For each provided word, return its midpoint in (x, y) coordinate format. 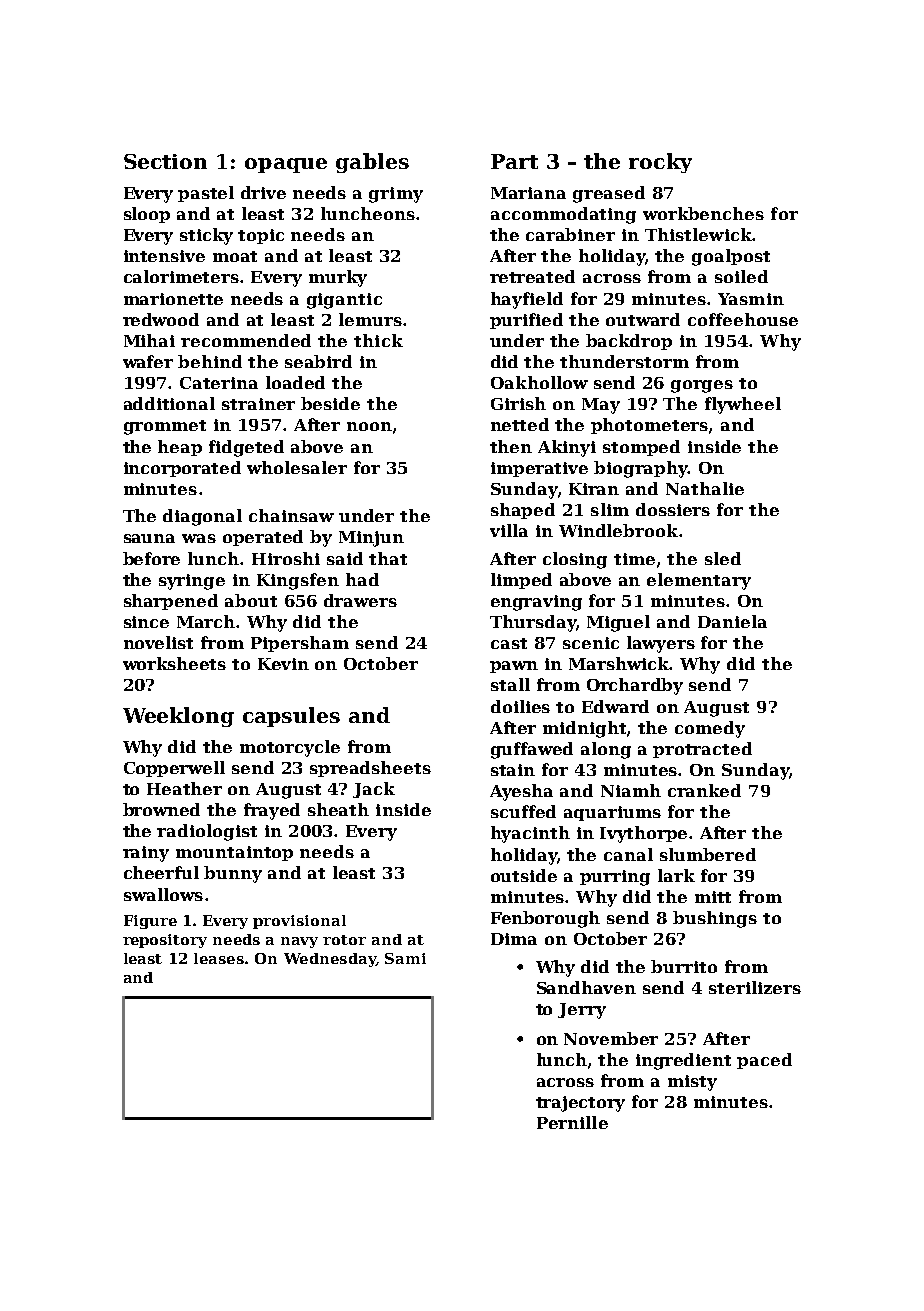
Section (165, 161)
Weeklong (178, 717)
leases (219, 958)
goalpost (731, 257)
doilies (520, 706)
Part (514, 161)
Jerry (582, 1011)
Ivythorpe (643, 834)
